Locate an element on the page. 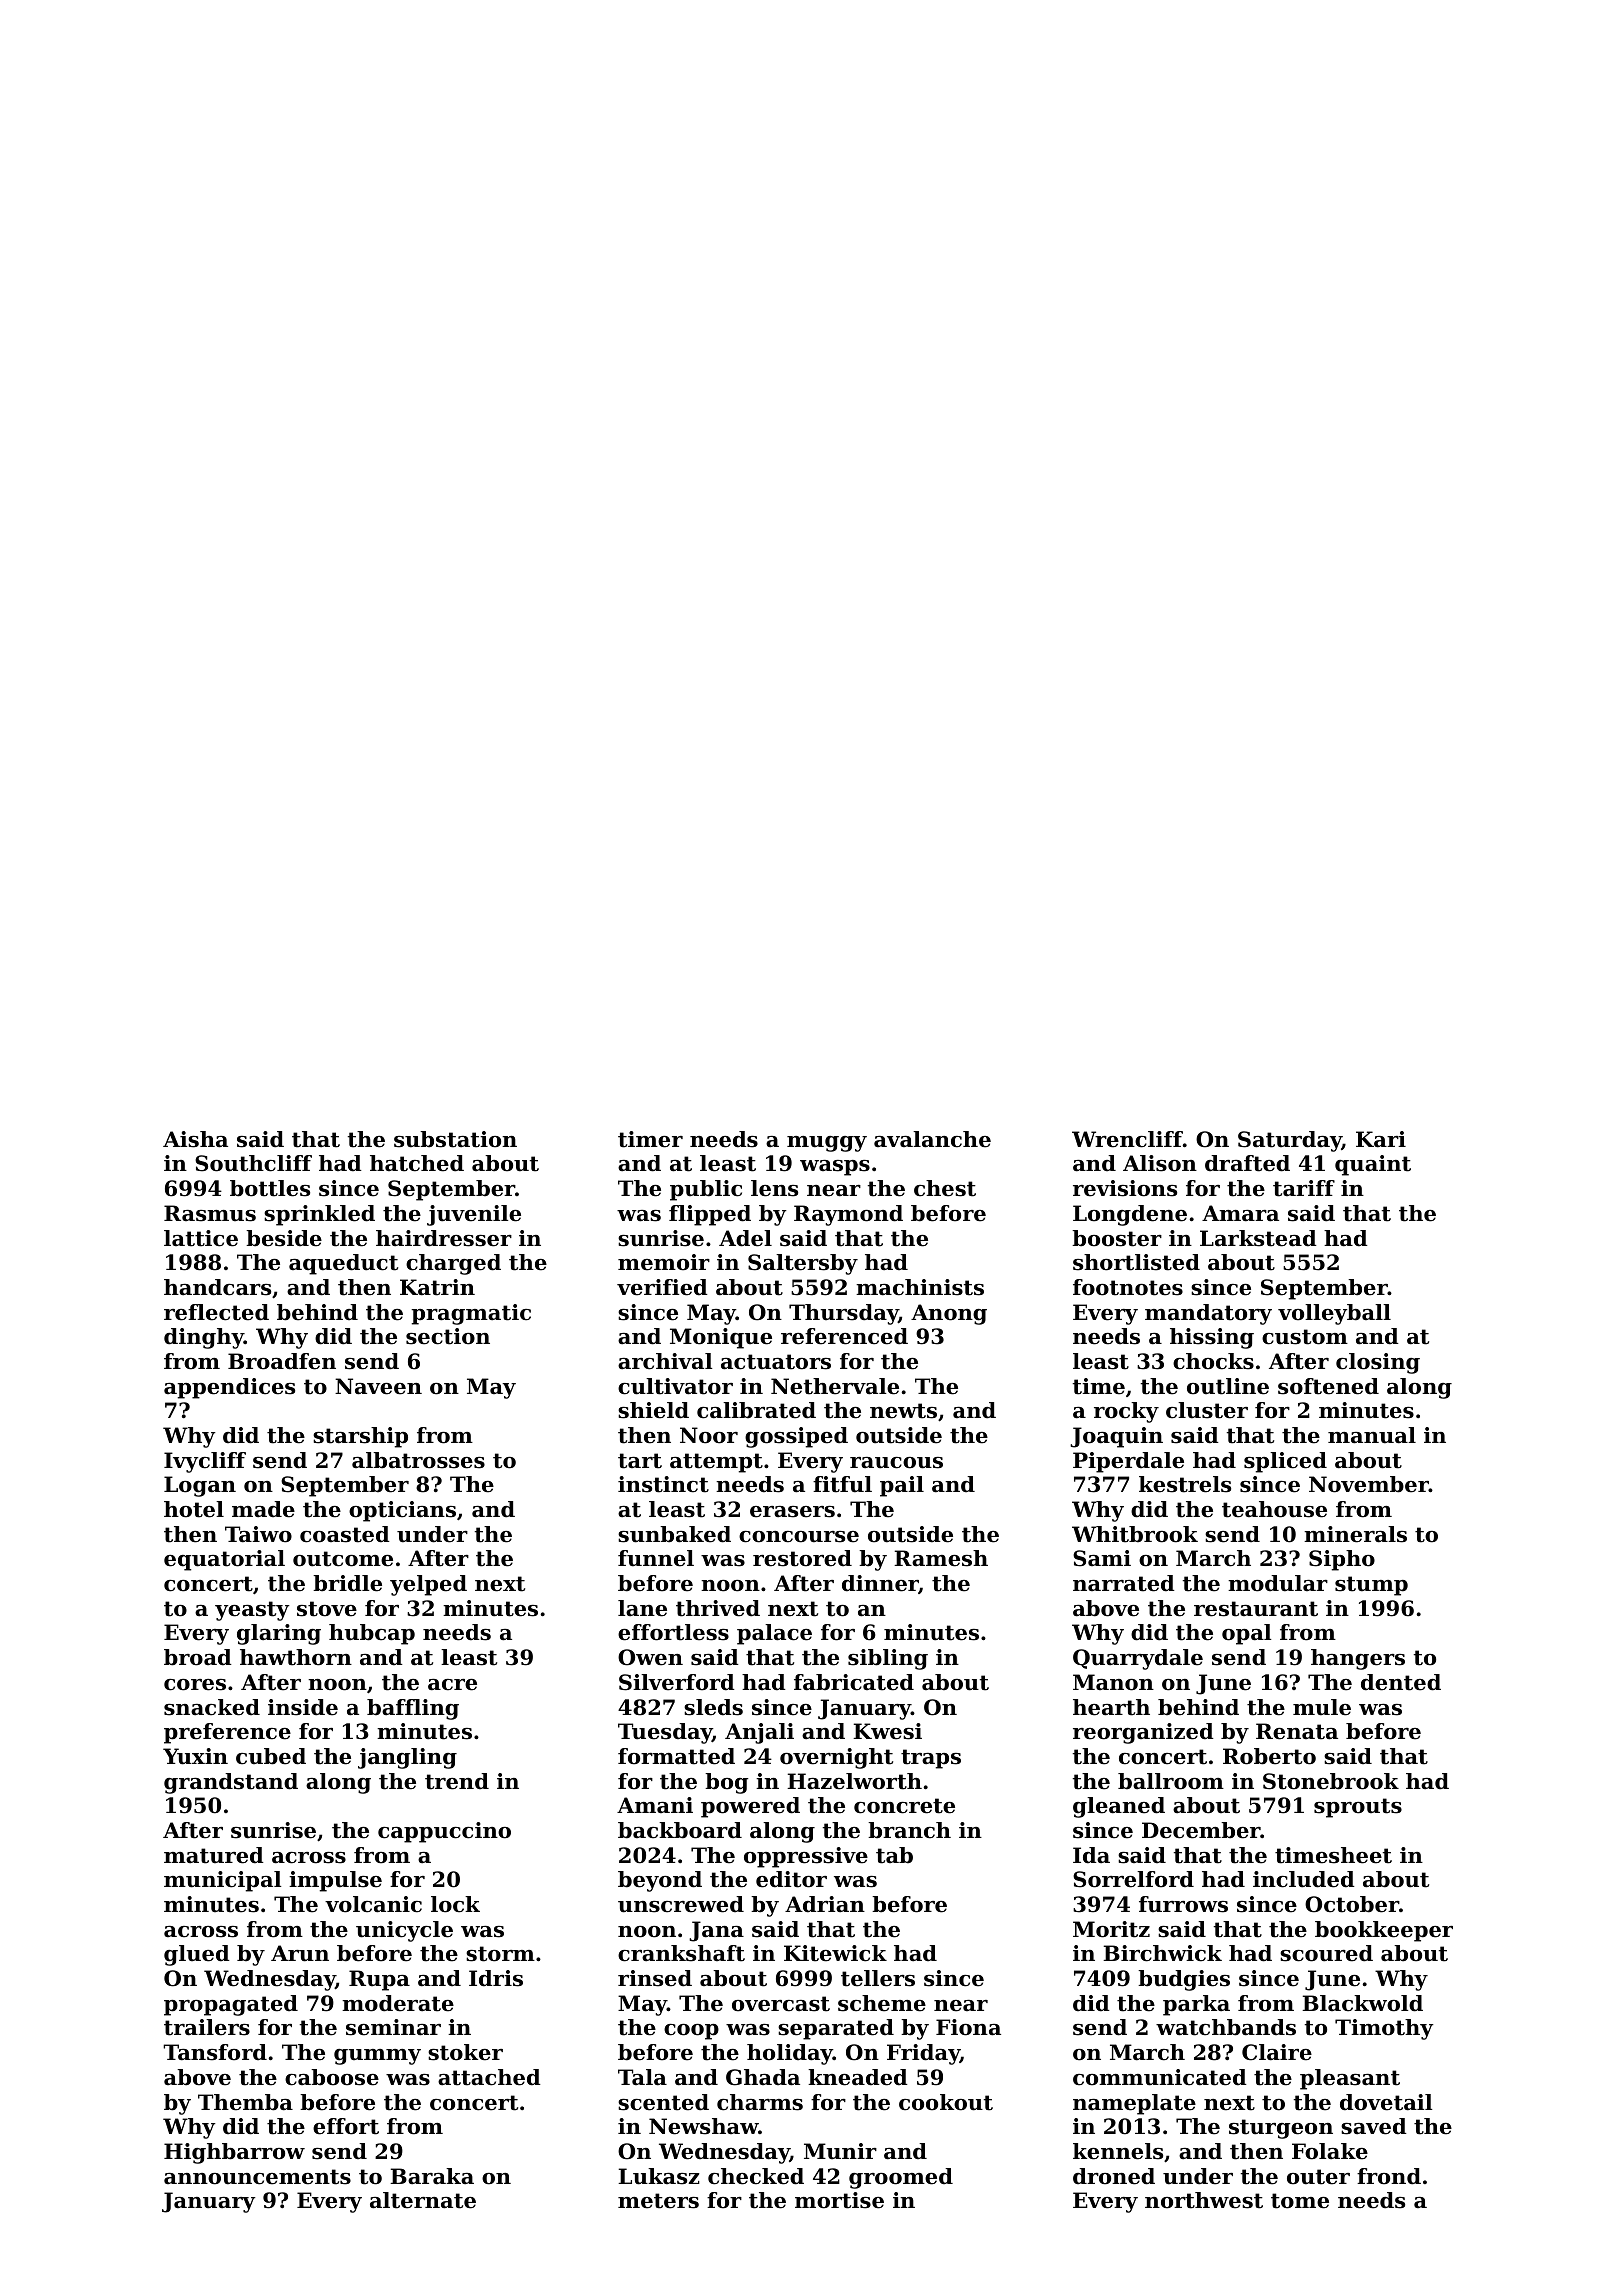 The width and height of the image is (1620, 2292). muggy is located at coordinates (827, 1144).
